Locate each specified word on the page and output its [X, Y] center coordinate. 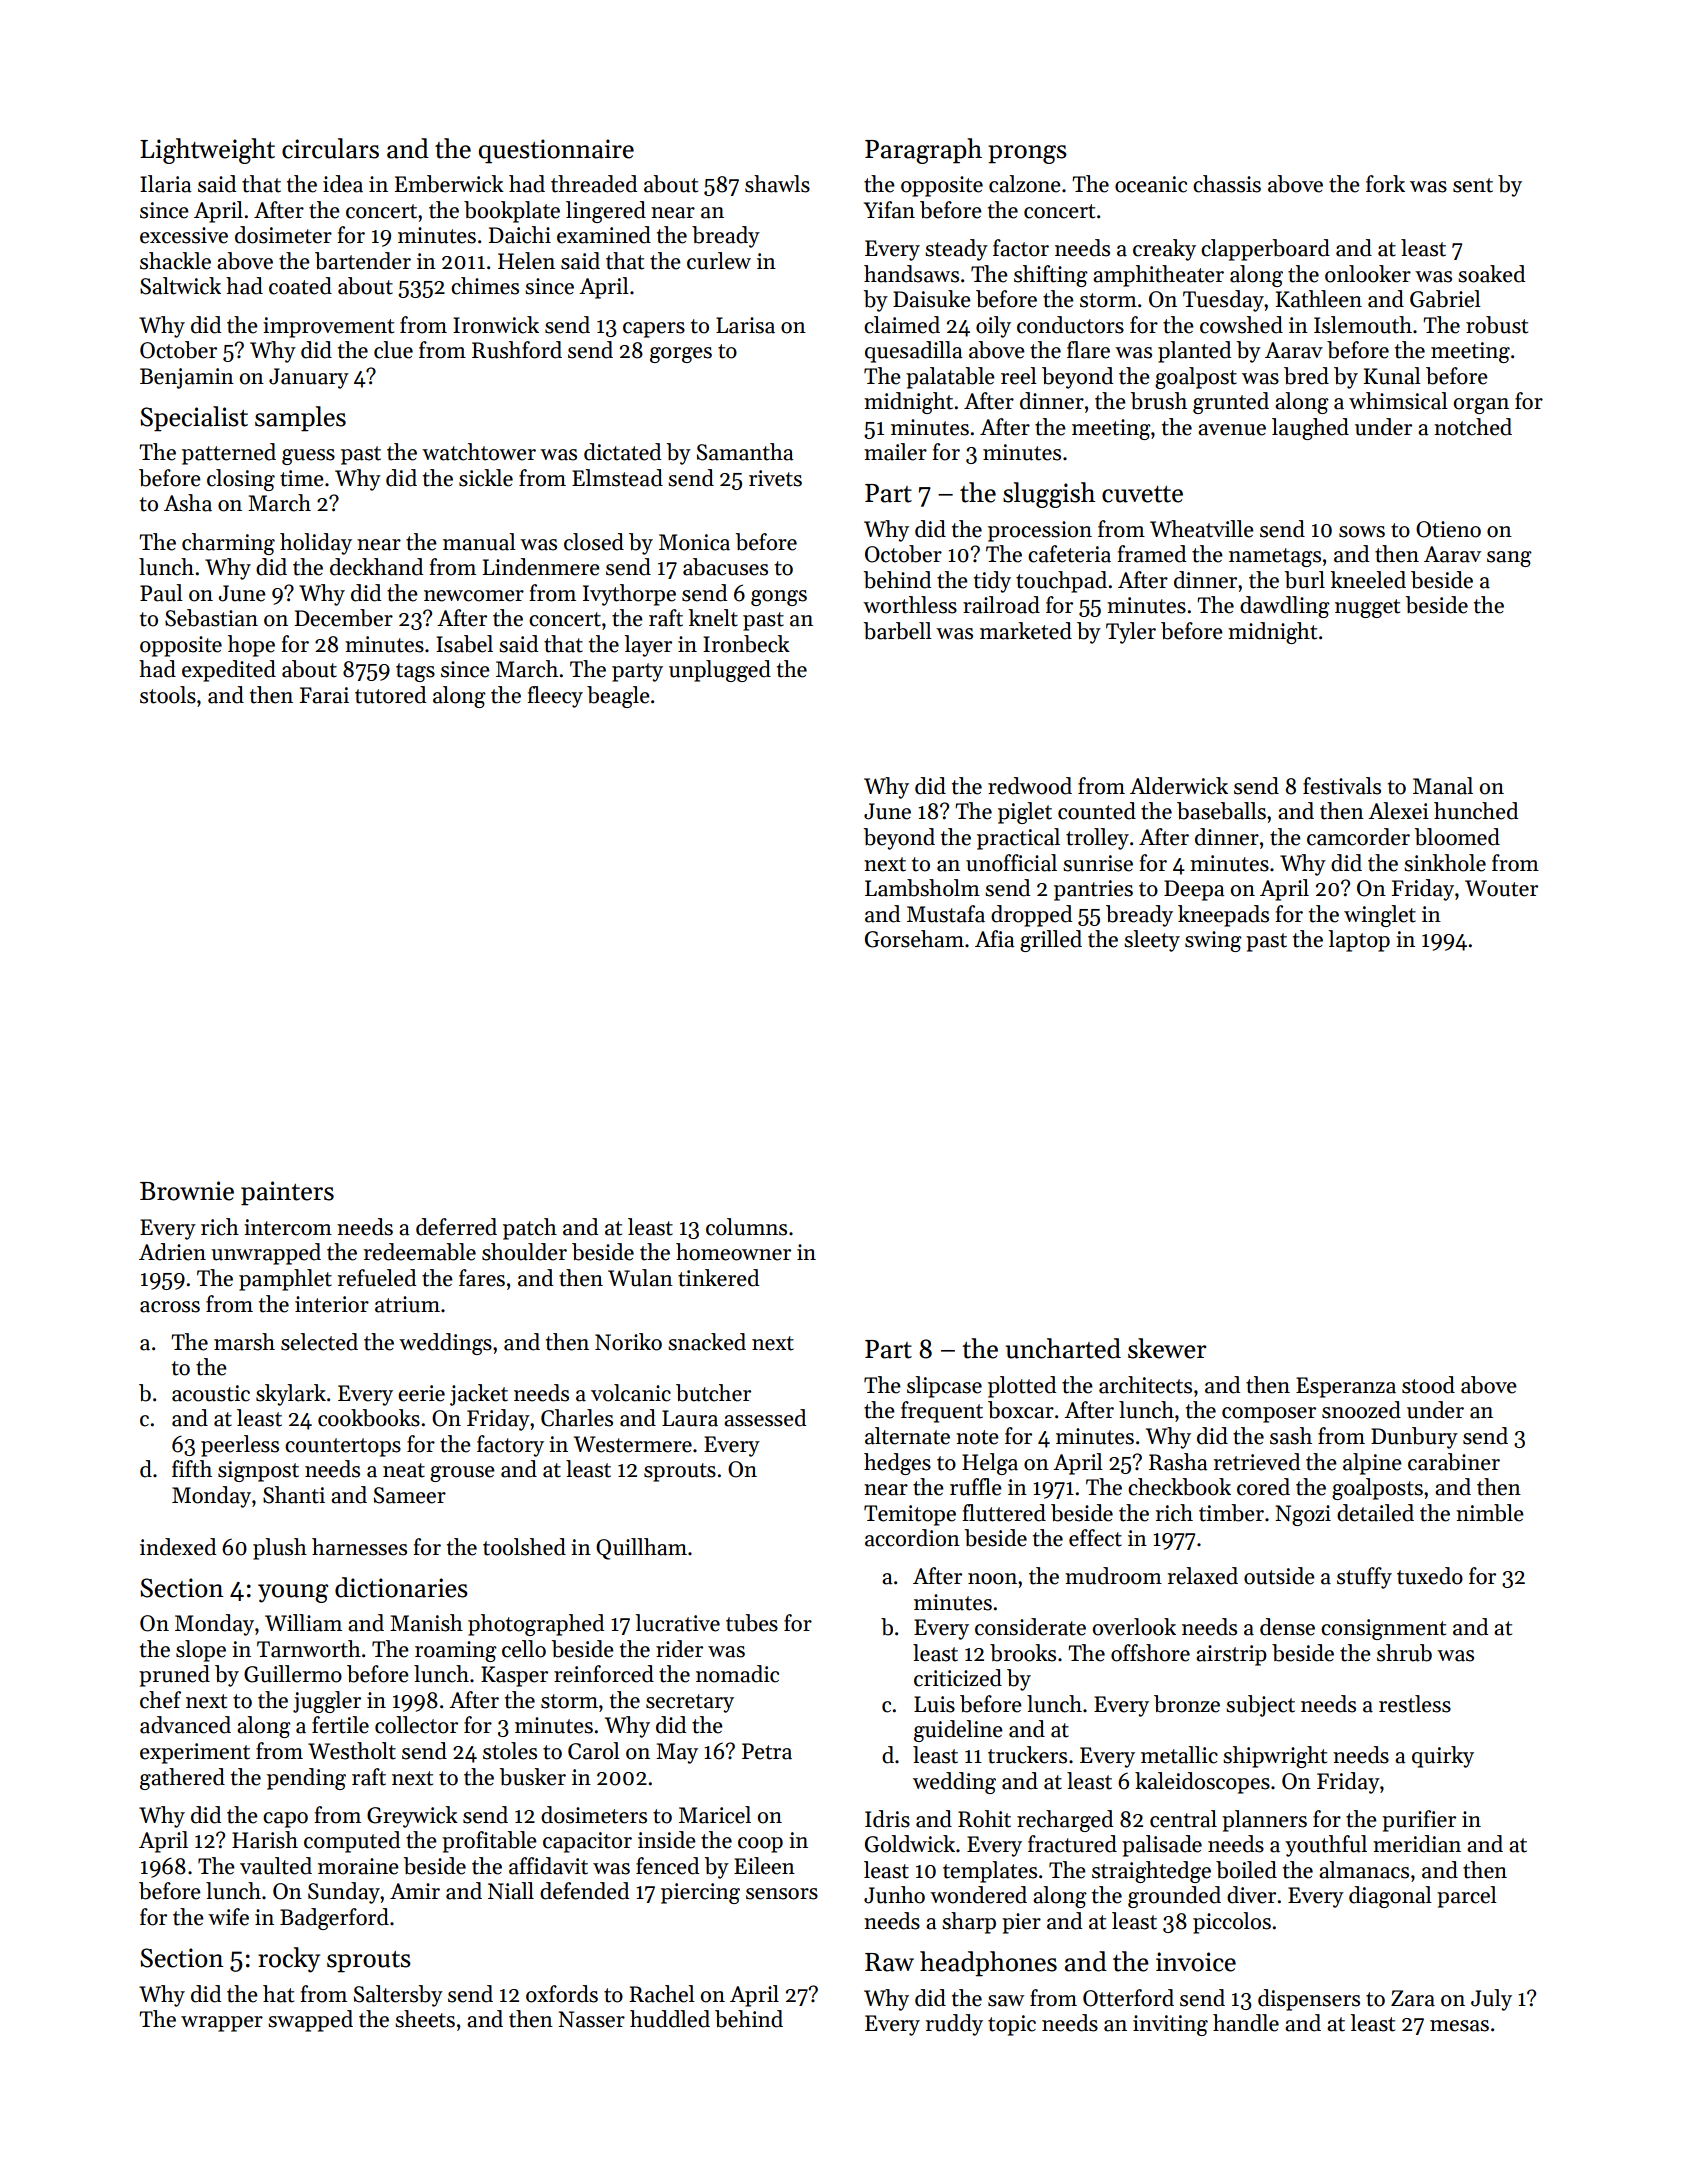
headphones [988, 1964]
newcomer [474, 596]
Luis [934, 1704]
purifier [1419, 1821]
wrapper [222, 2024]
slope [201, 1651]
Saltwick [180, 286]
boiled [1246, 1870]
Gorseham [914, 939]
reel [1019, 376]
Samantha [745, 452]
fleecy [555, 697]
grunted [1231, 403]
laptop [1359, 941]
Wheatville [1202, 529]
